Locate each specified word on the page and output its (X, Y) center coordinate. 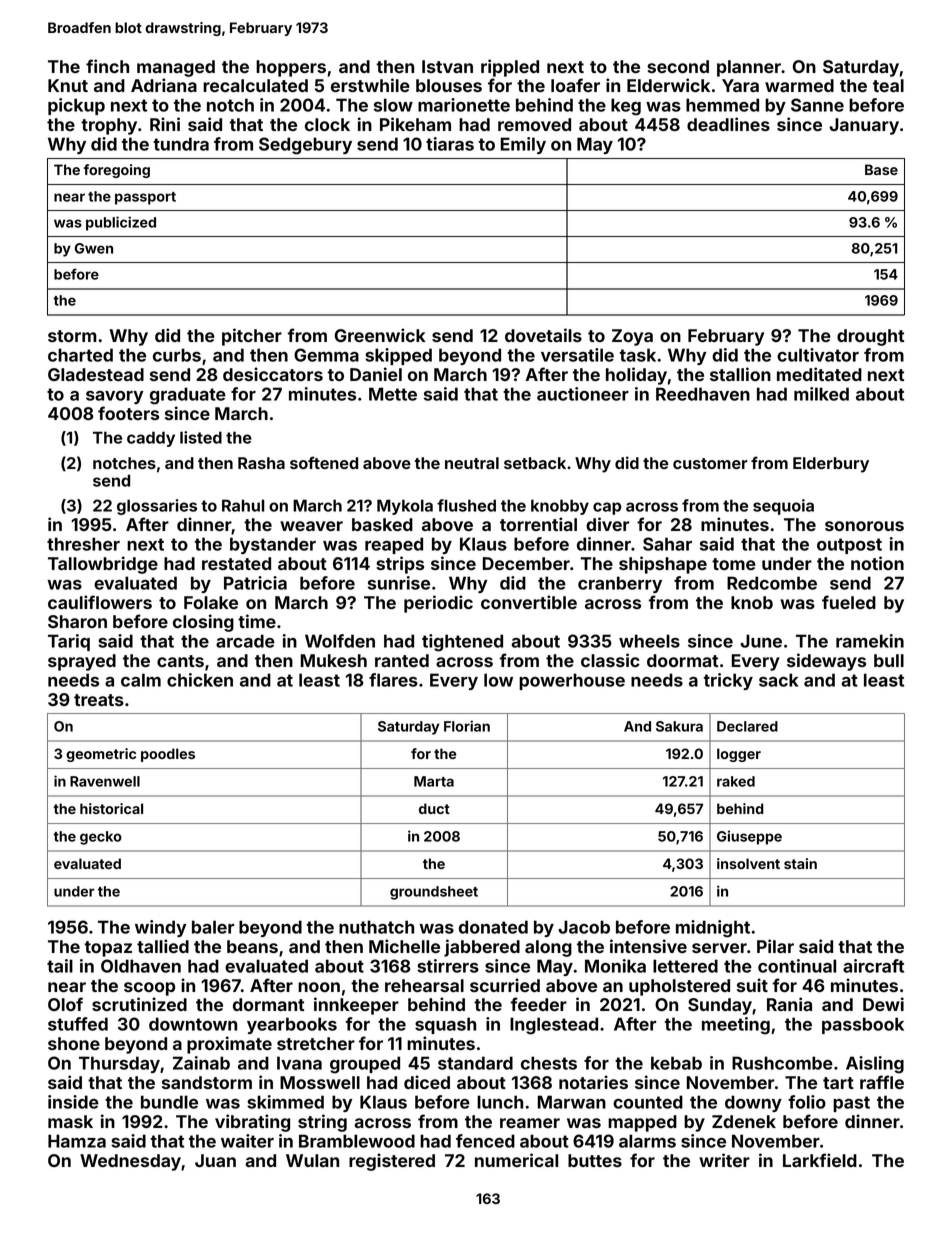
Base (881, 169)
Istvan (447, 66)
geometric (101, 755)
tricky (728, 681)
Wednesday (130, 1162)
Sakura (679, 726)
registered (392, 1162)
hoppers (291, 68)
